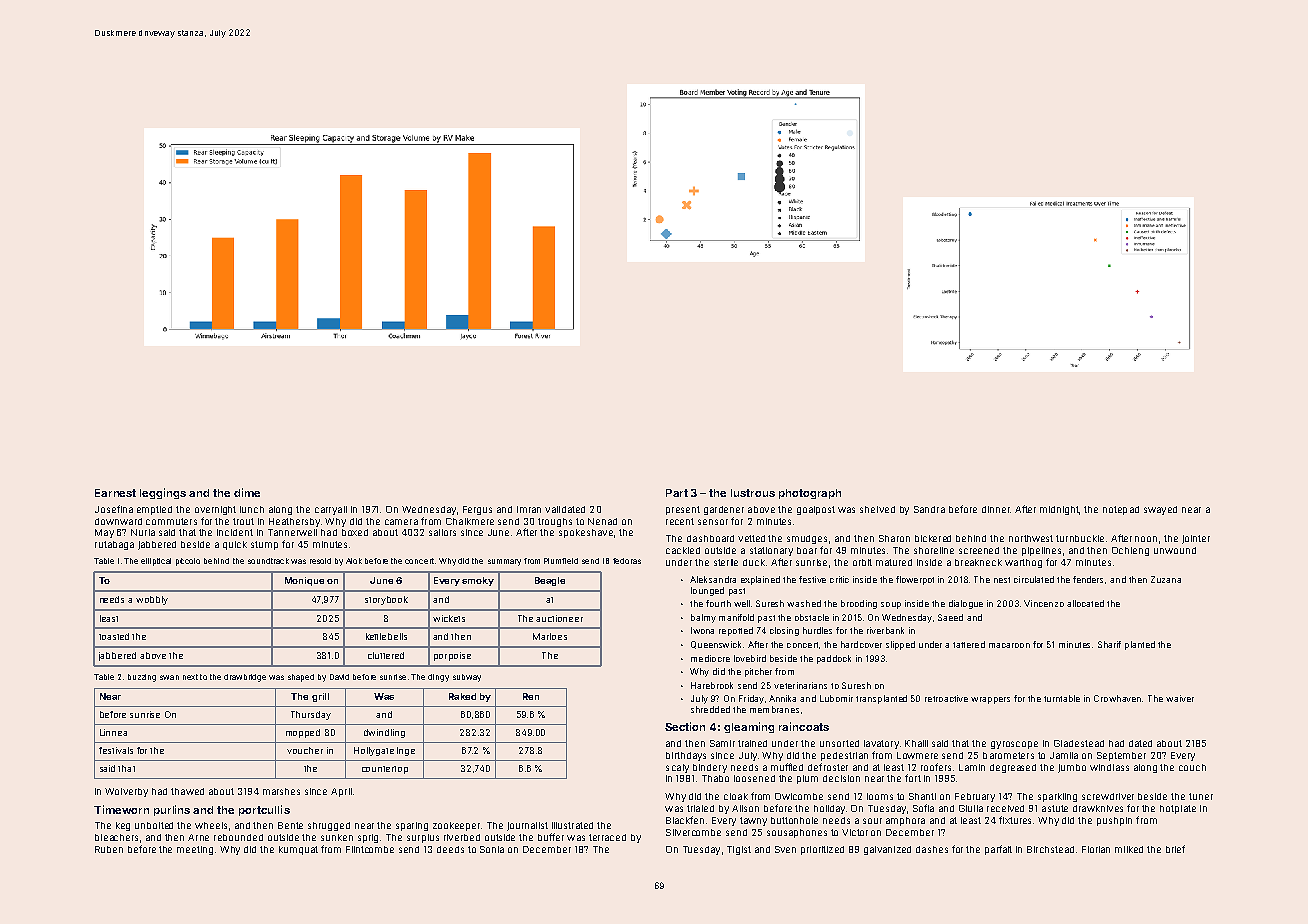  What do you see at coordinates (1079, 743) in the screenshot?
I see `Gladestead` at bounding box center [1079, 743].
